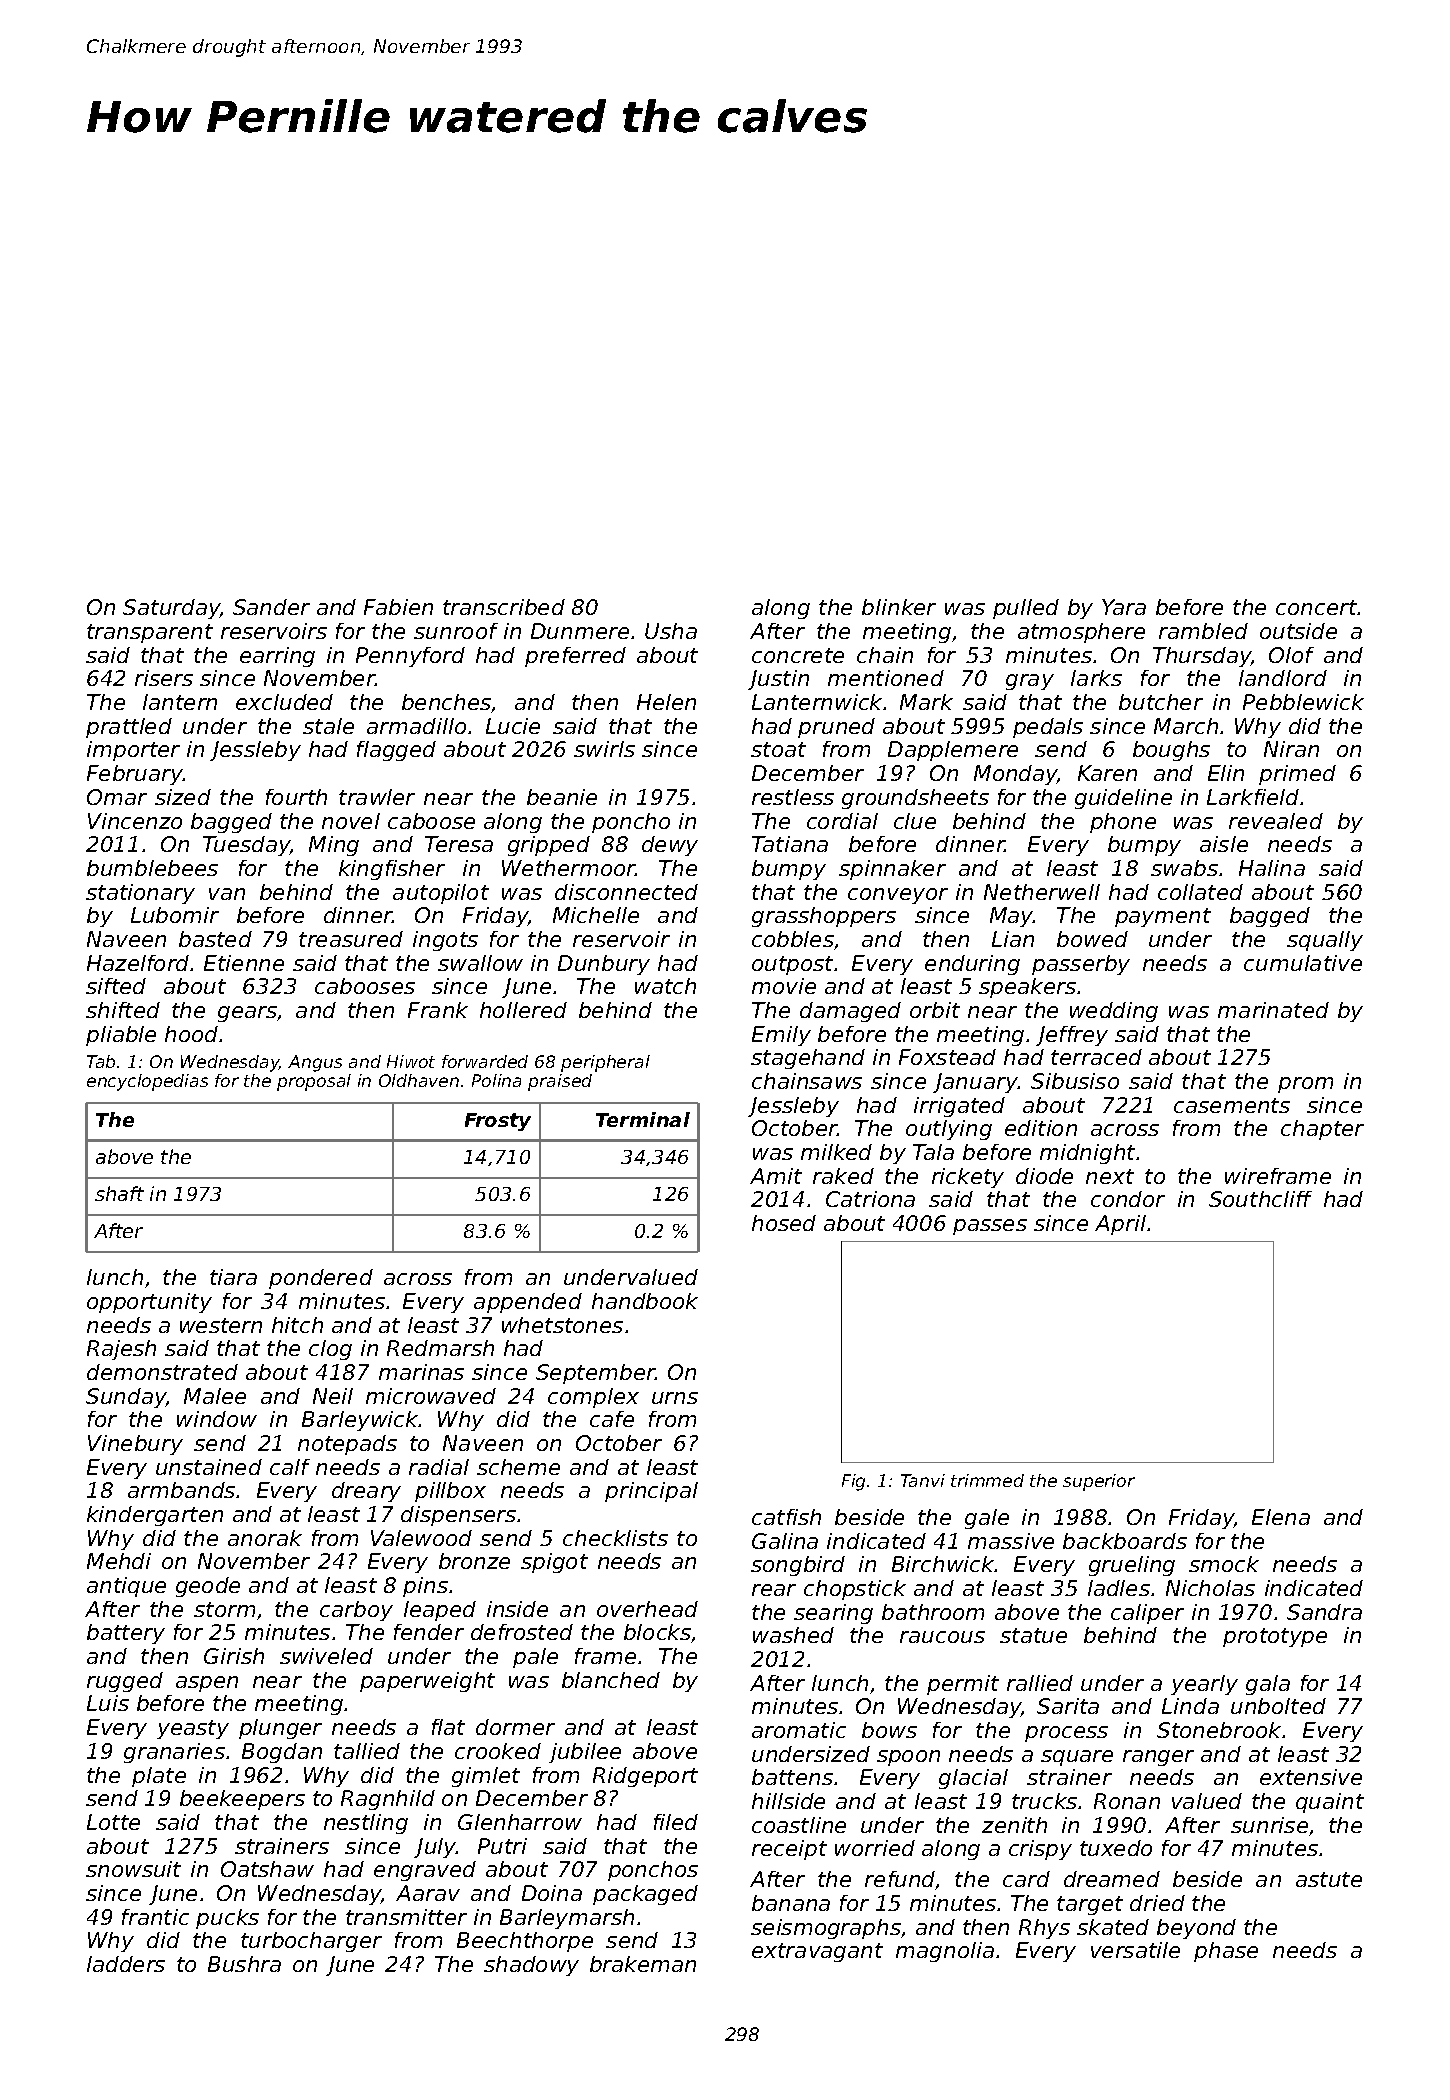  I want to click on plate, so click(159, 1777).
